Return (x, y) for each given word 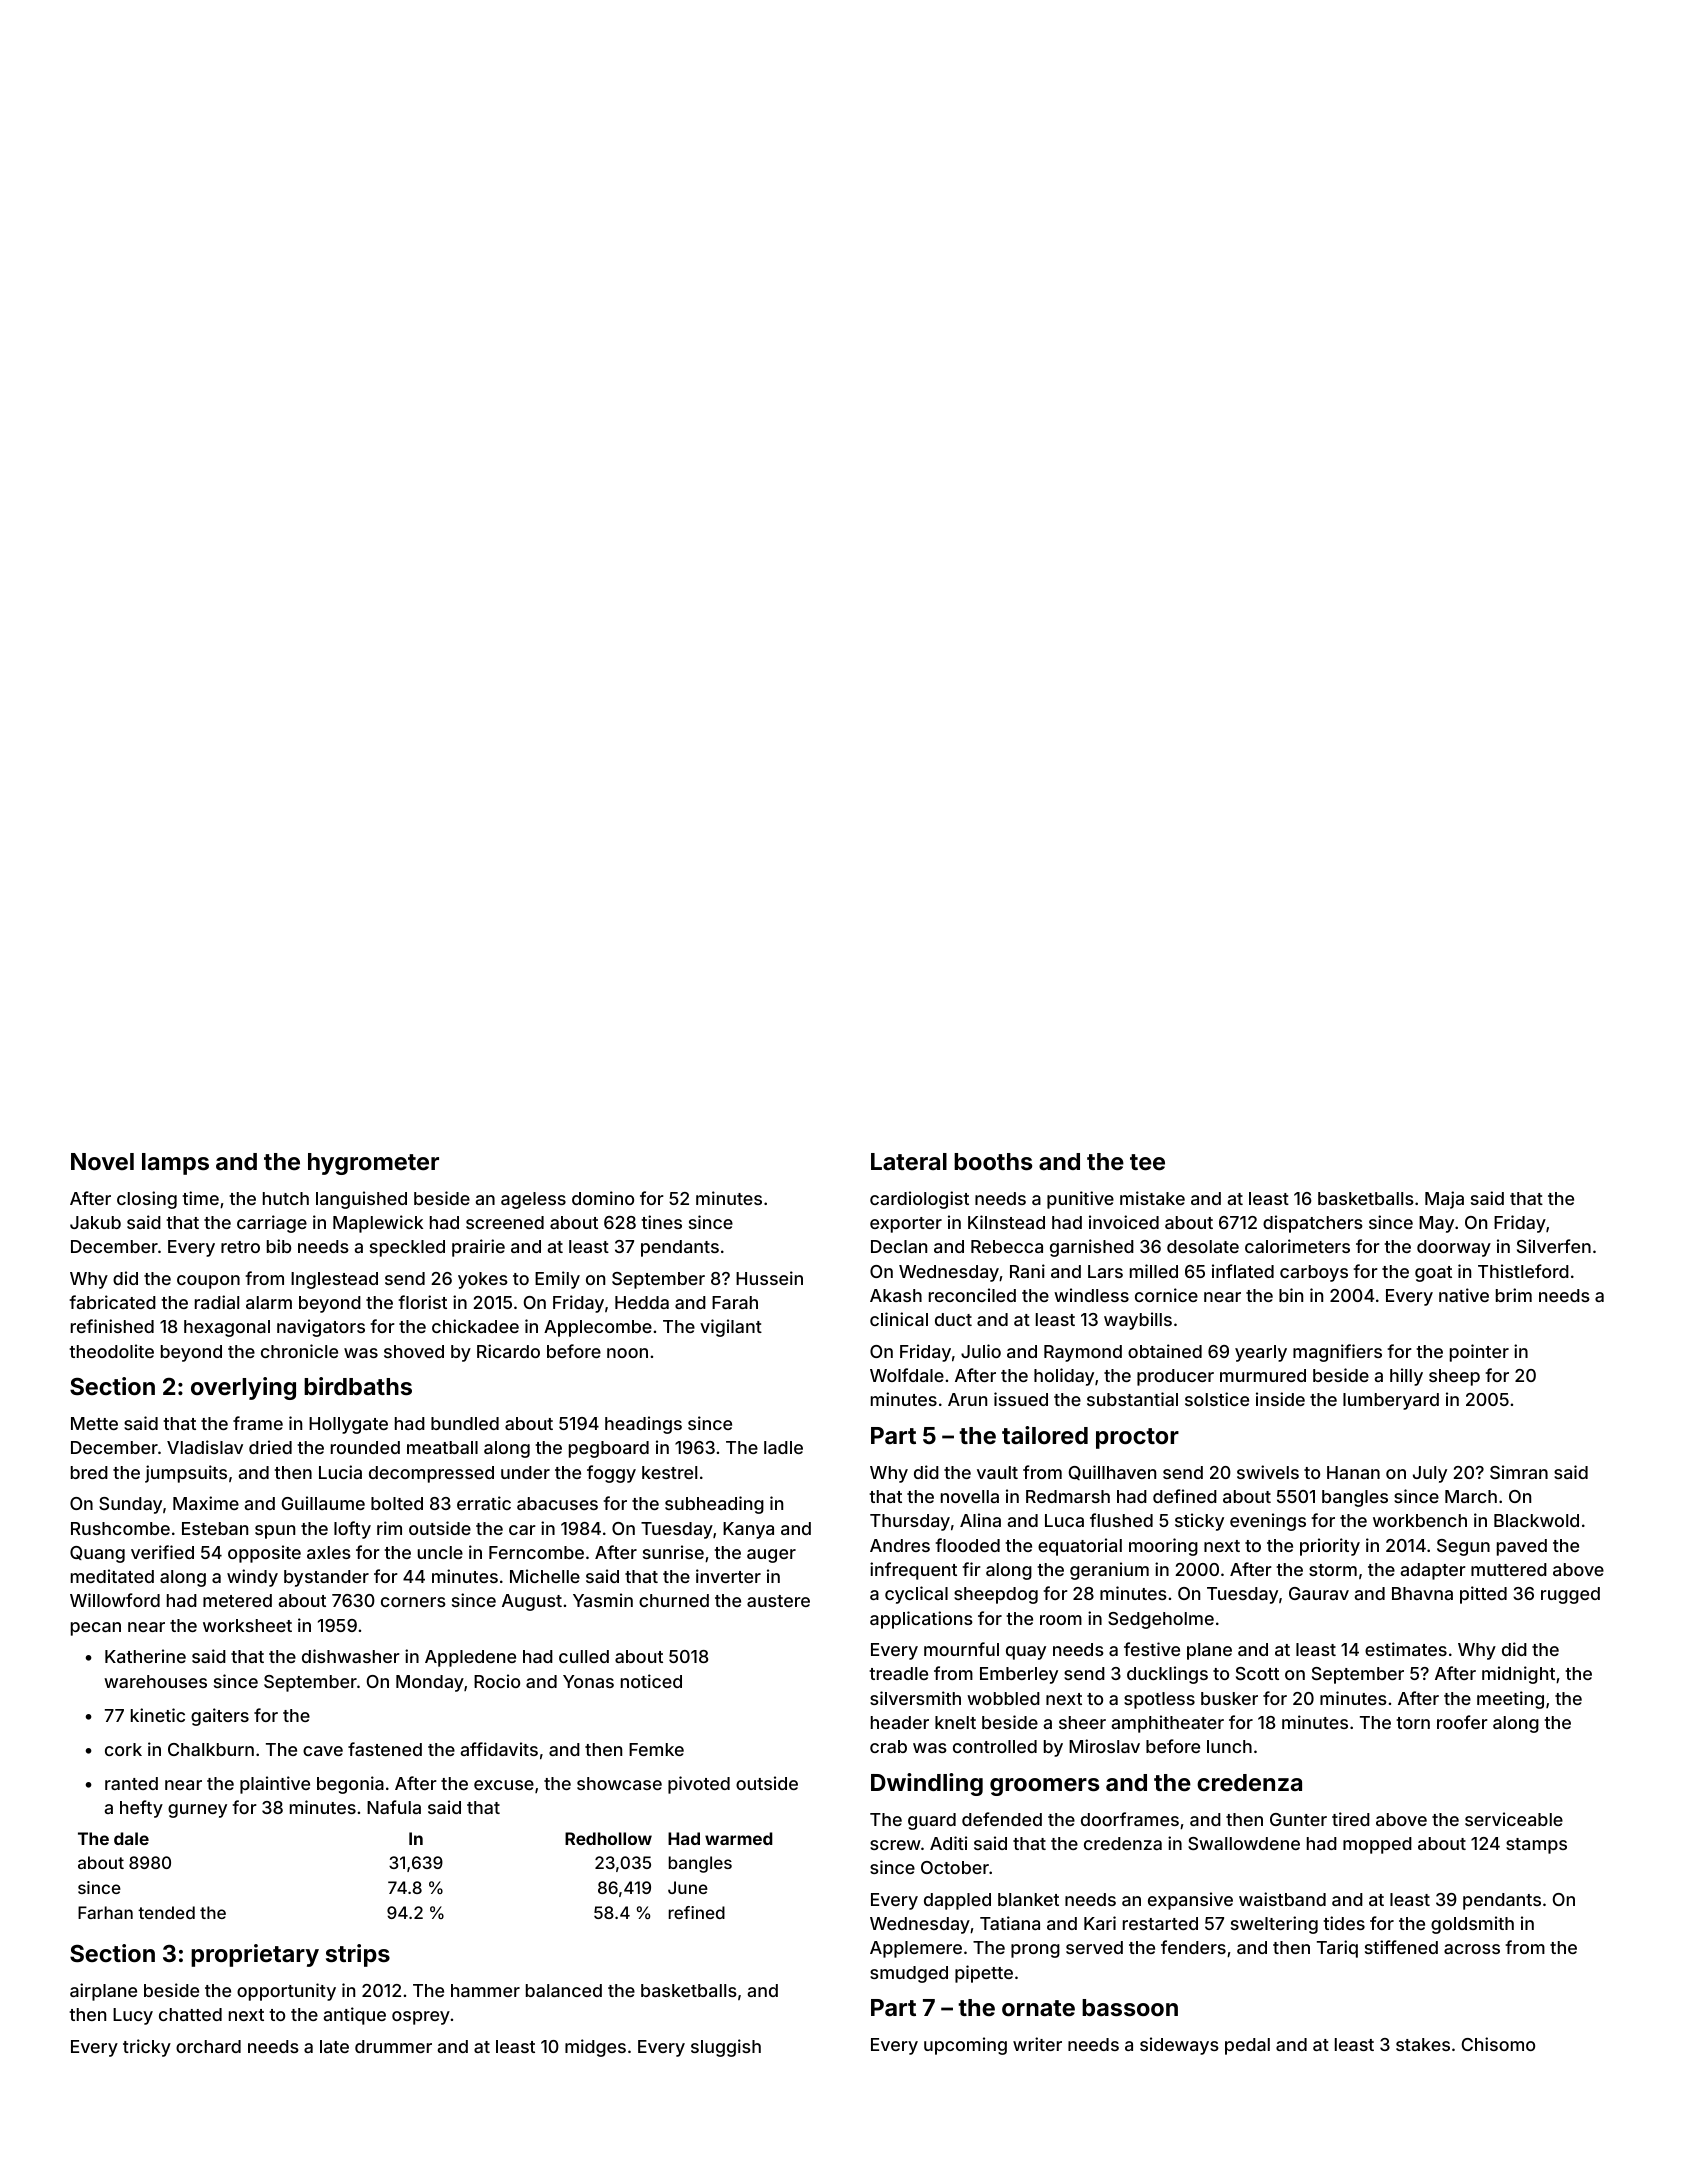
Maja (1444, 1200)
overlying (243, 1388)
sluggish (726, 2048)
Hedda (642, 1302)
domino (603, 1198)
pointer (1479, 1353)
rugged (1570, 1595)
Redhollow (608, 1838)
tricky (147, 2048)
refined (696, 1912)
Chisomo (1498, 2044)
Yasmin (603, 1600)
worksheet (247, 1625)
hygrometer (373, 1164)
